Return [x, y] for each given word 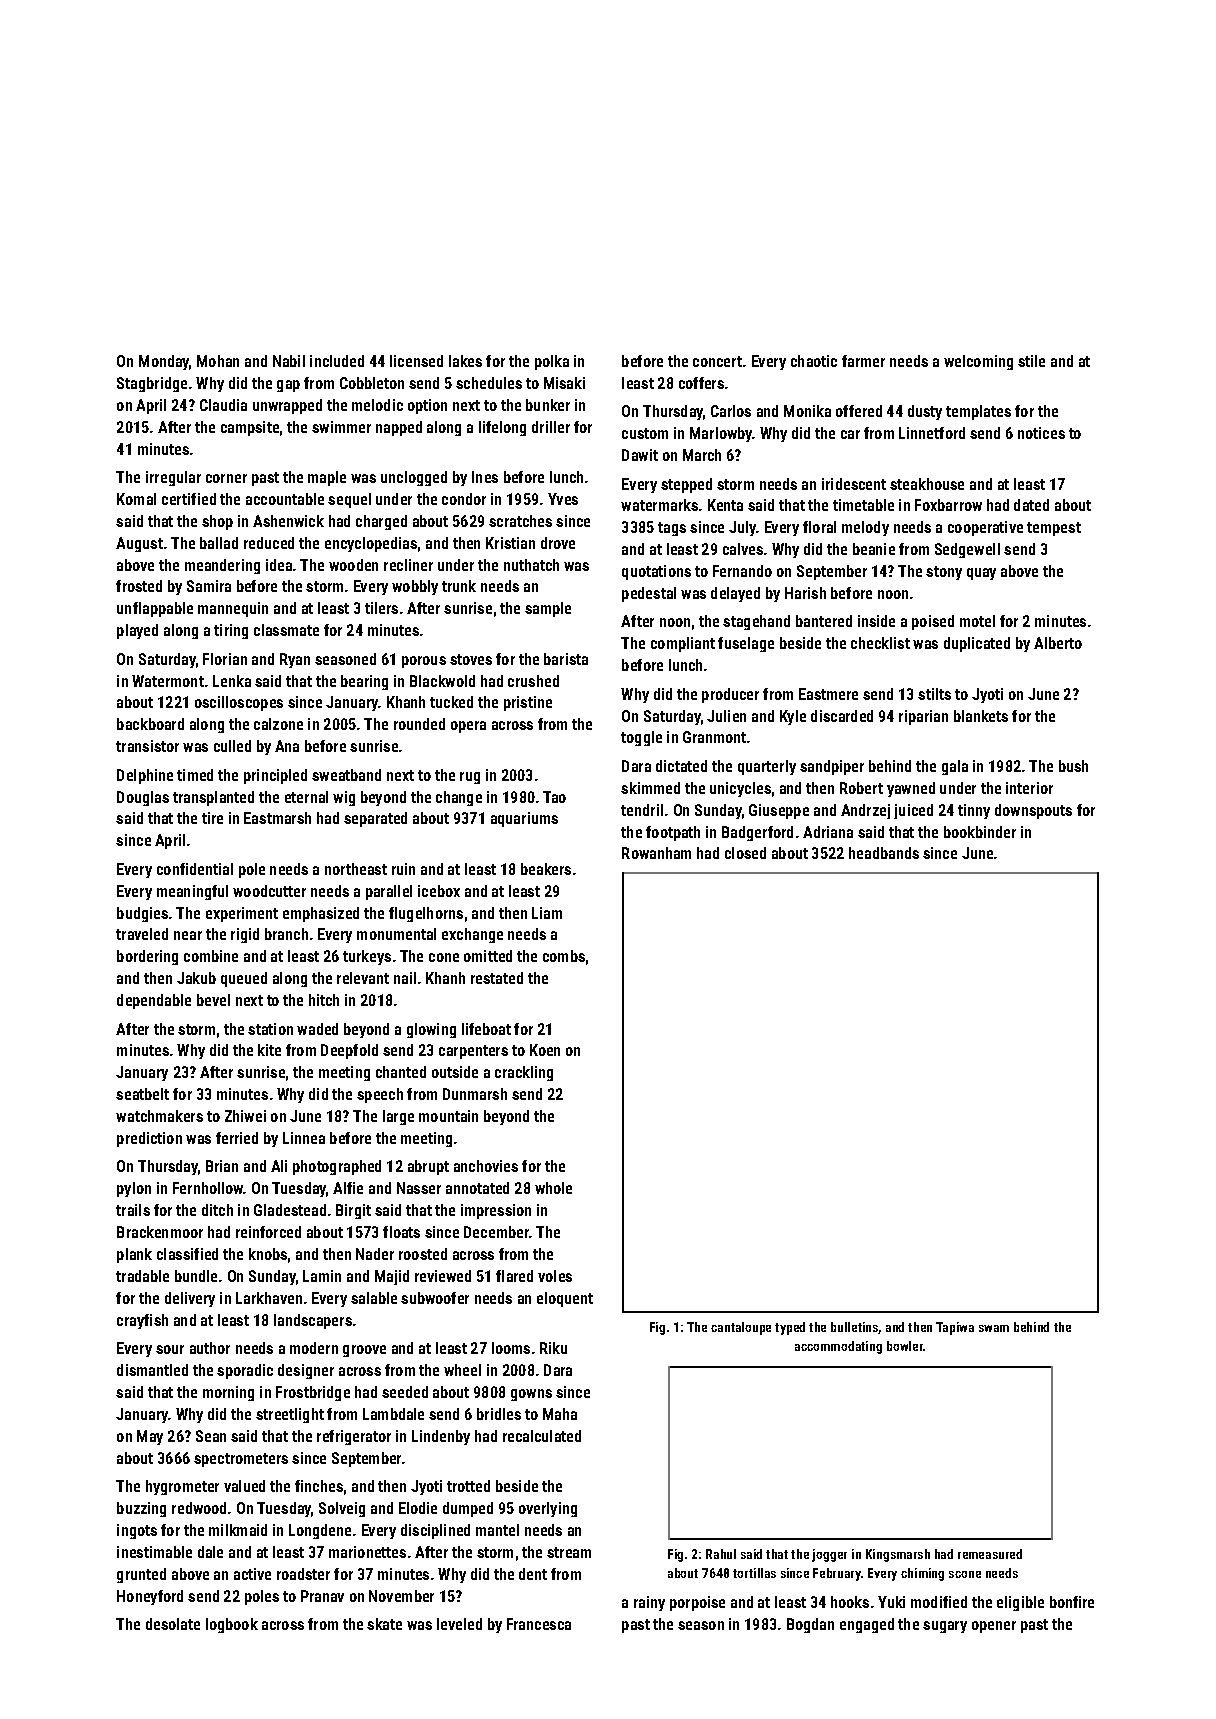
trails [133, 1210]
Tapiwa [955, 1328]
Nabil [289, 361]
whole [553, 1188]
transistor [147, 746]
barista [566, 659]
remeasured [990, 1554]
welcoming [978, 362]
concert [717, 361]
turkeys [367, 957]
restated [497, 978]
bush [1073, 766]
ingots [137, 1531]
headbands [884, 853]
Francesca [539, 1624]
